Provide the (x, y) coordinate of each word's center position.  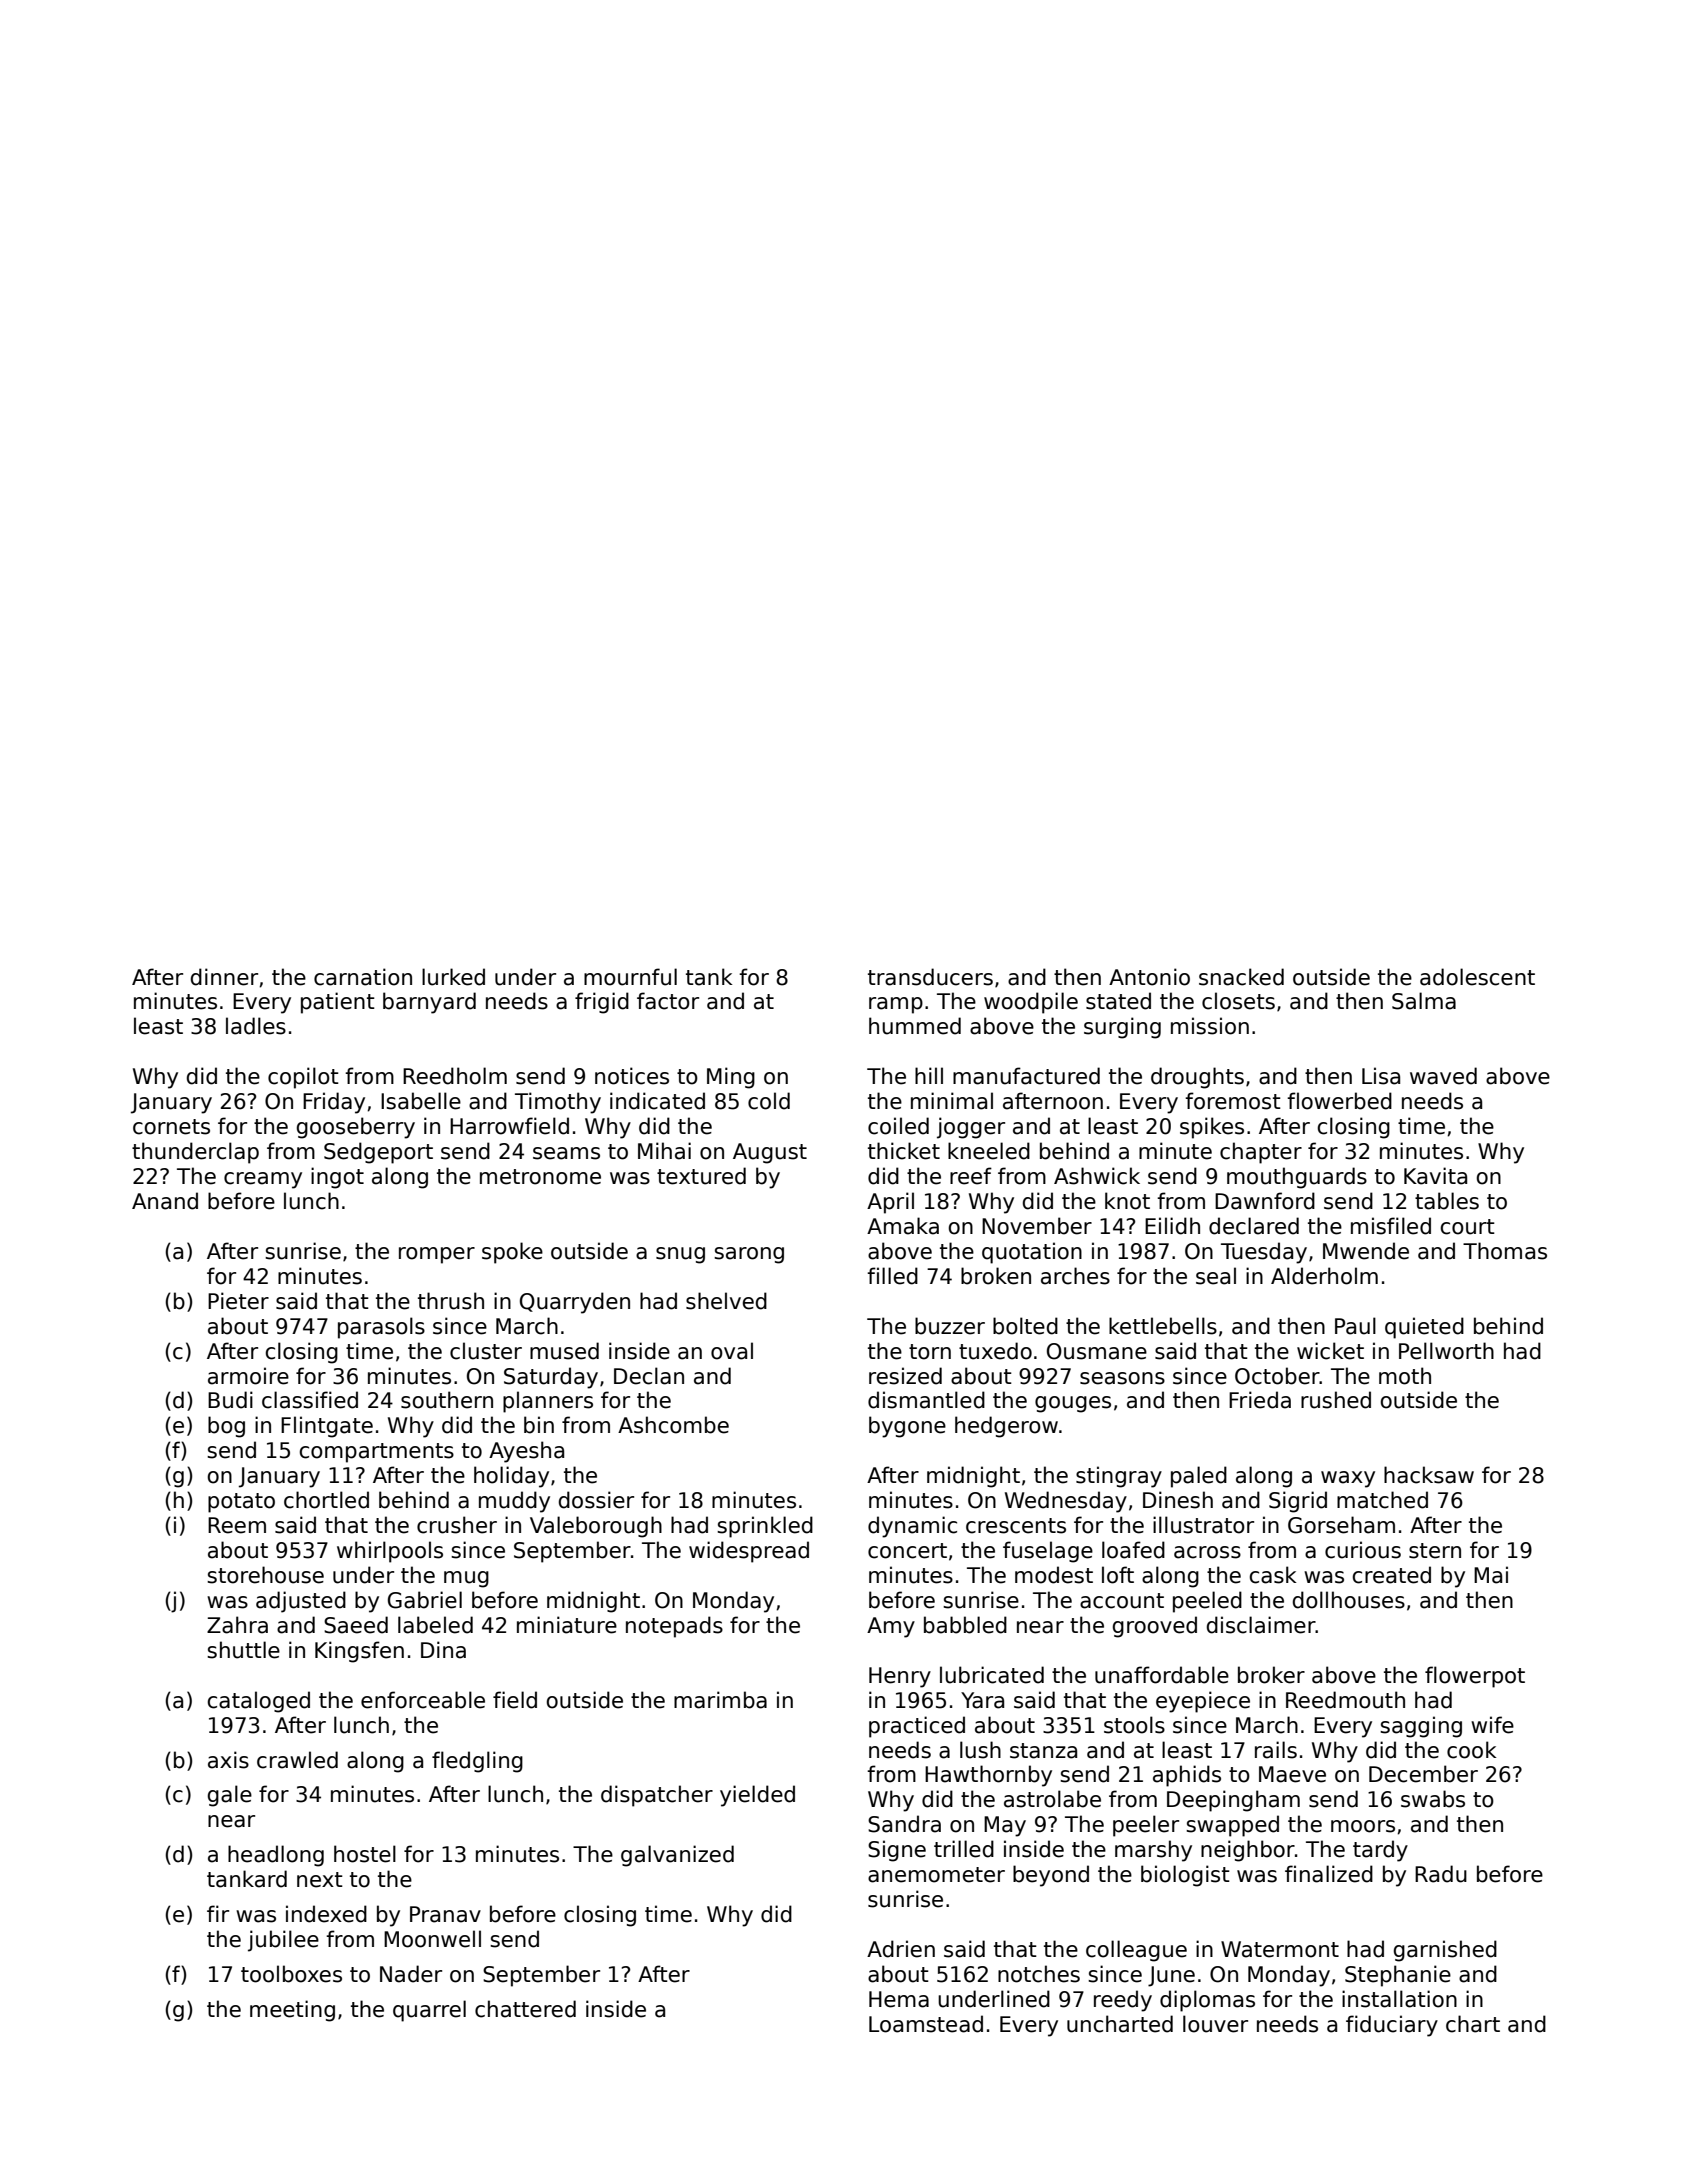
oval (732, 1351)
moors (1363, 1826)
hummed (915, 1026)
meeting (292, 2011)
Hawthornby (988, 1776)
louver (1215, 2024)
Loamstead (926, 2024)
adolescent (1477, 977)
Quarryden (575, 1303)
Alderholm (1324, 1276)
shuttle (243, 1650)
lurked (453, 977)
